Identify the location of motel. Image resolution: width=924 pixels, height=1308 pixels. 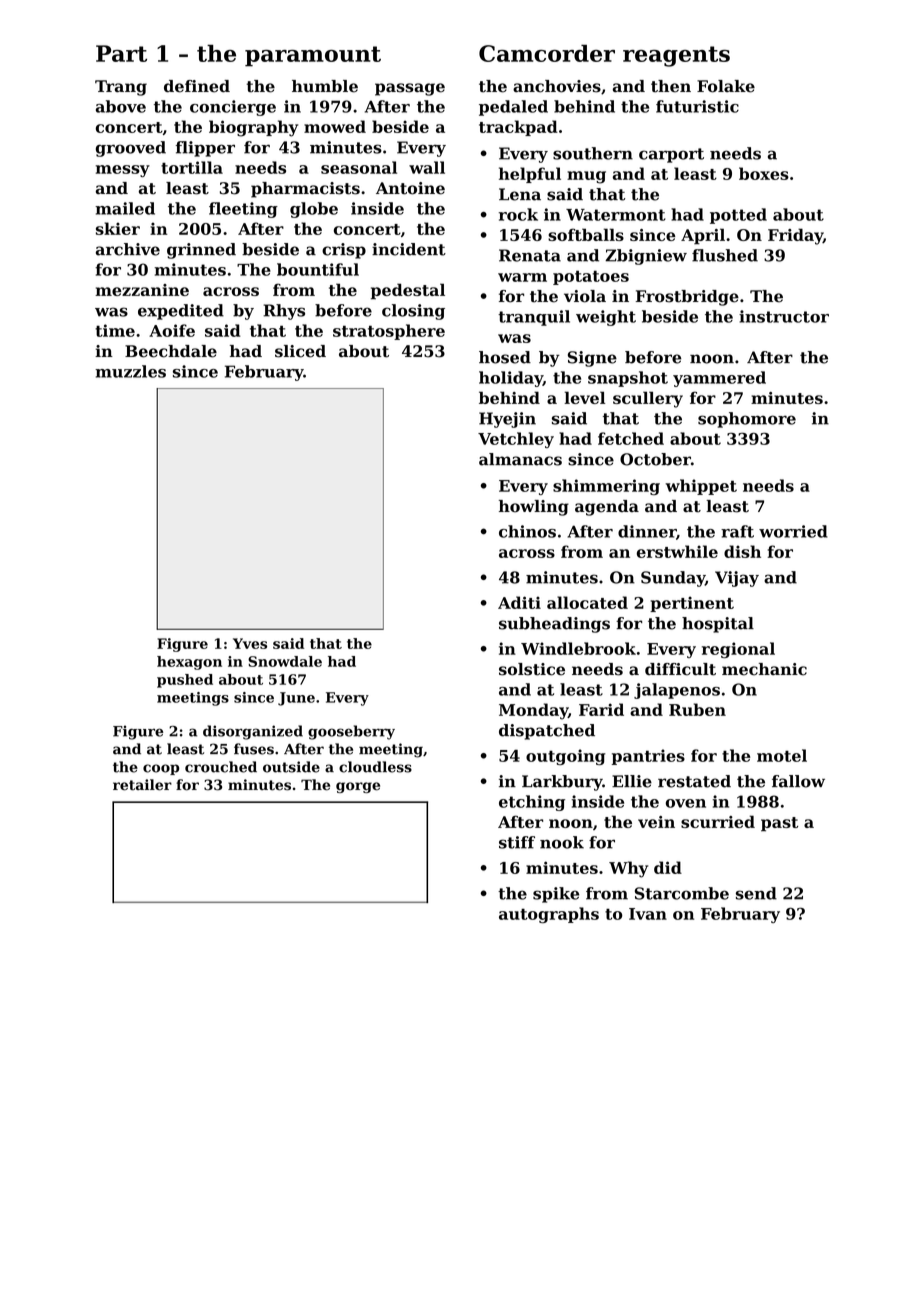
(782, 755).
